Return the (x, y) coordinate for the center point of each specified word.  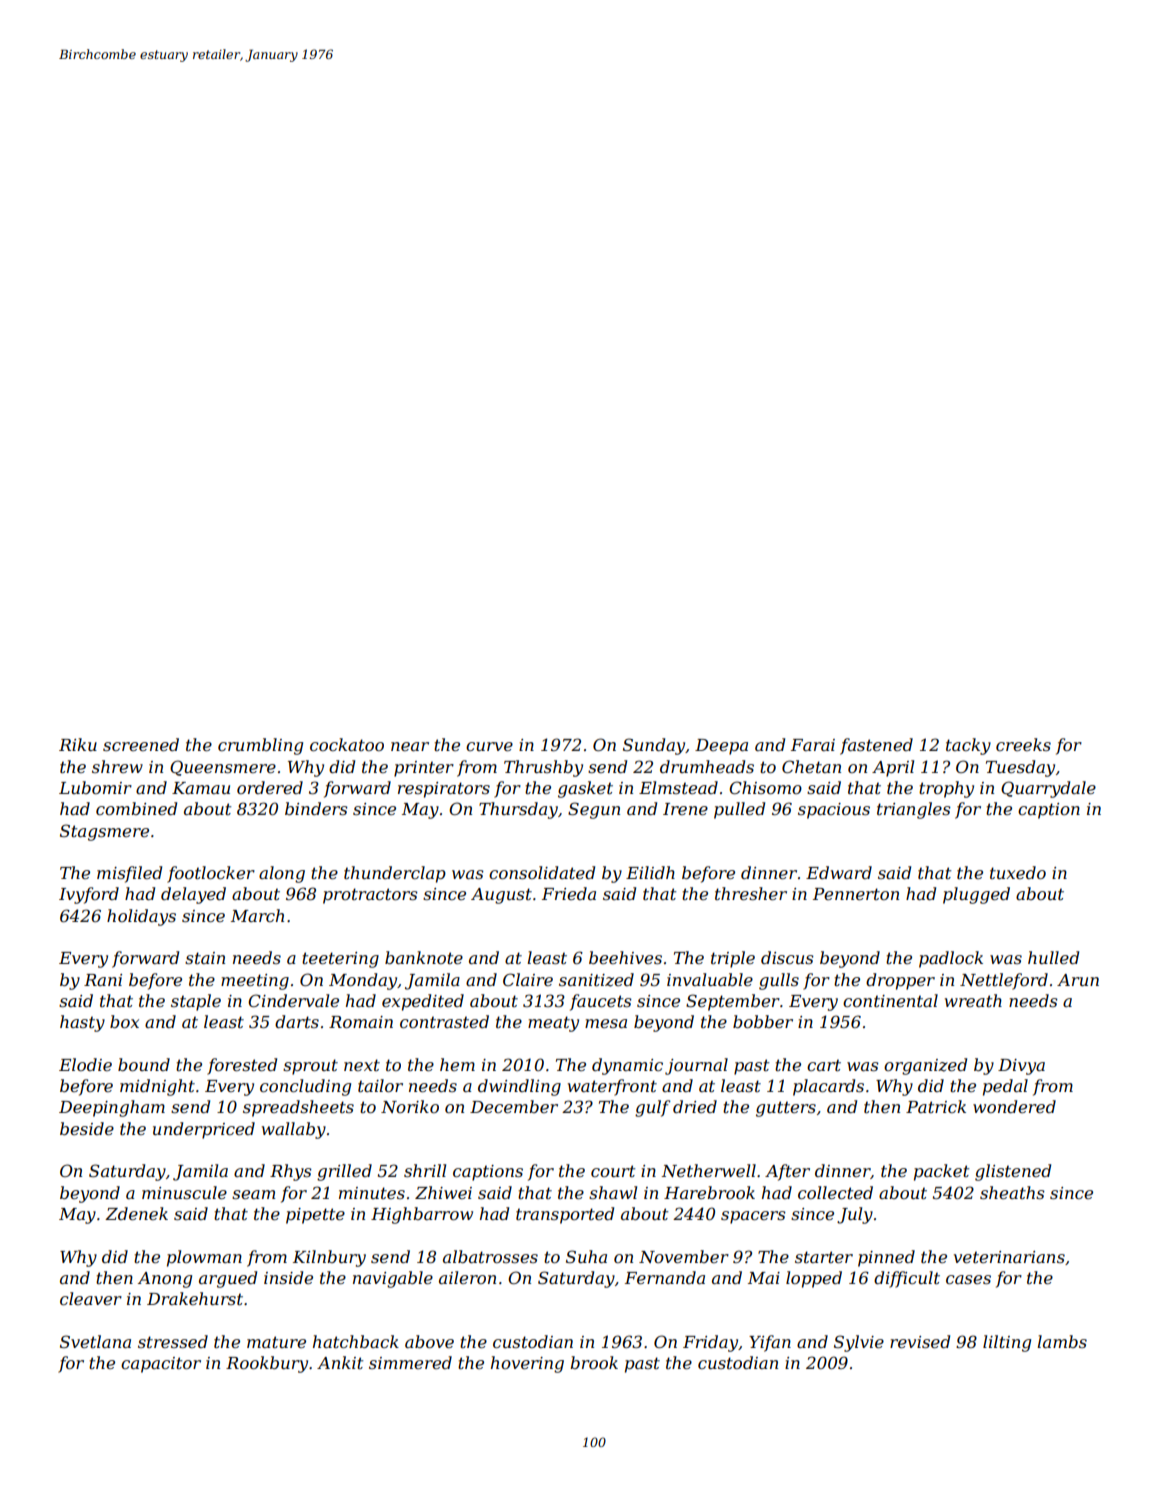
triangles (914, 810)
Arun (1078, 980)
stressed (173, 1341)
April (893, 768)
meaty (553, 1024)
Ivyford (89, 895)
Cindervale (293, 1000)
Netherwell (708, 1170)
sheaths (1012, 1192)
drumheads (707, 766)
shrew (117, 766)
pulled (739, 810)
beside (87, 1128)
